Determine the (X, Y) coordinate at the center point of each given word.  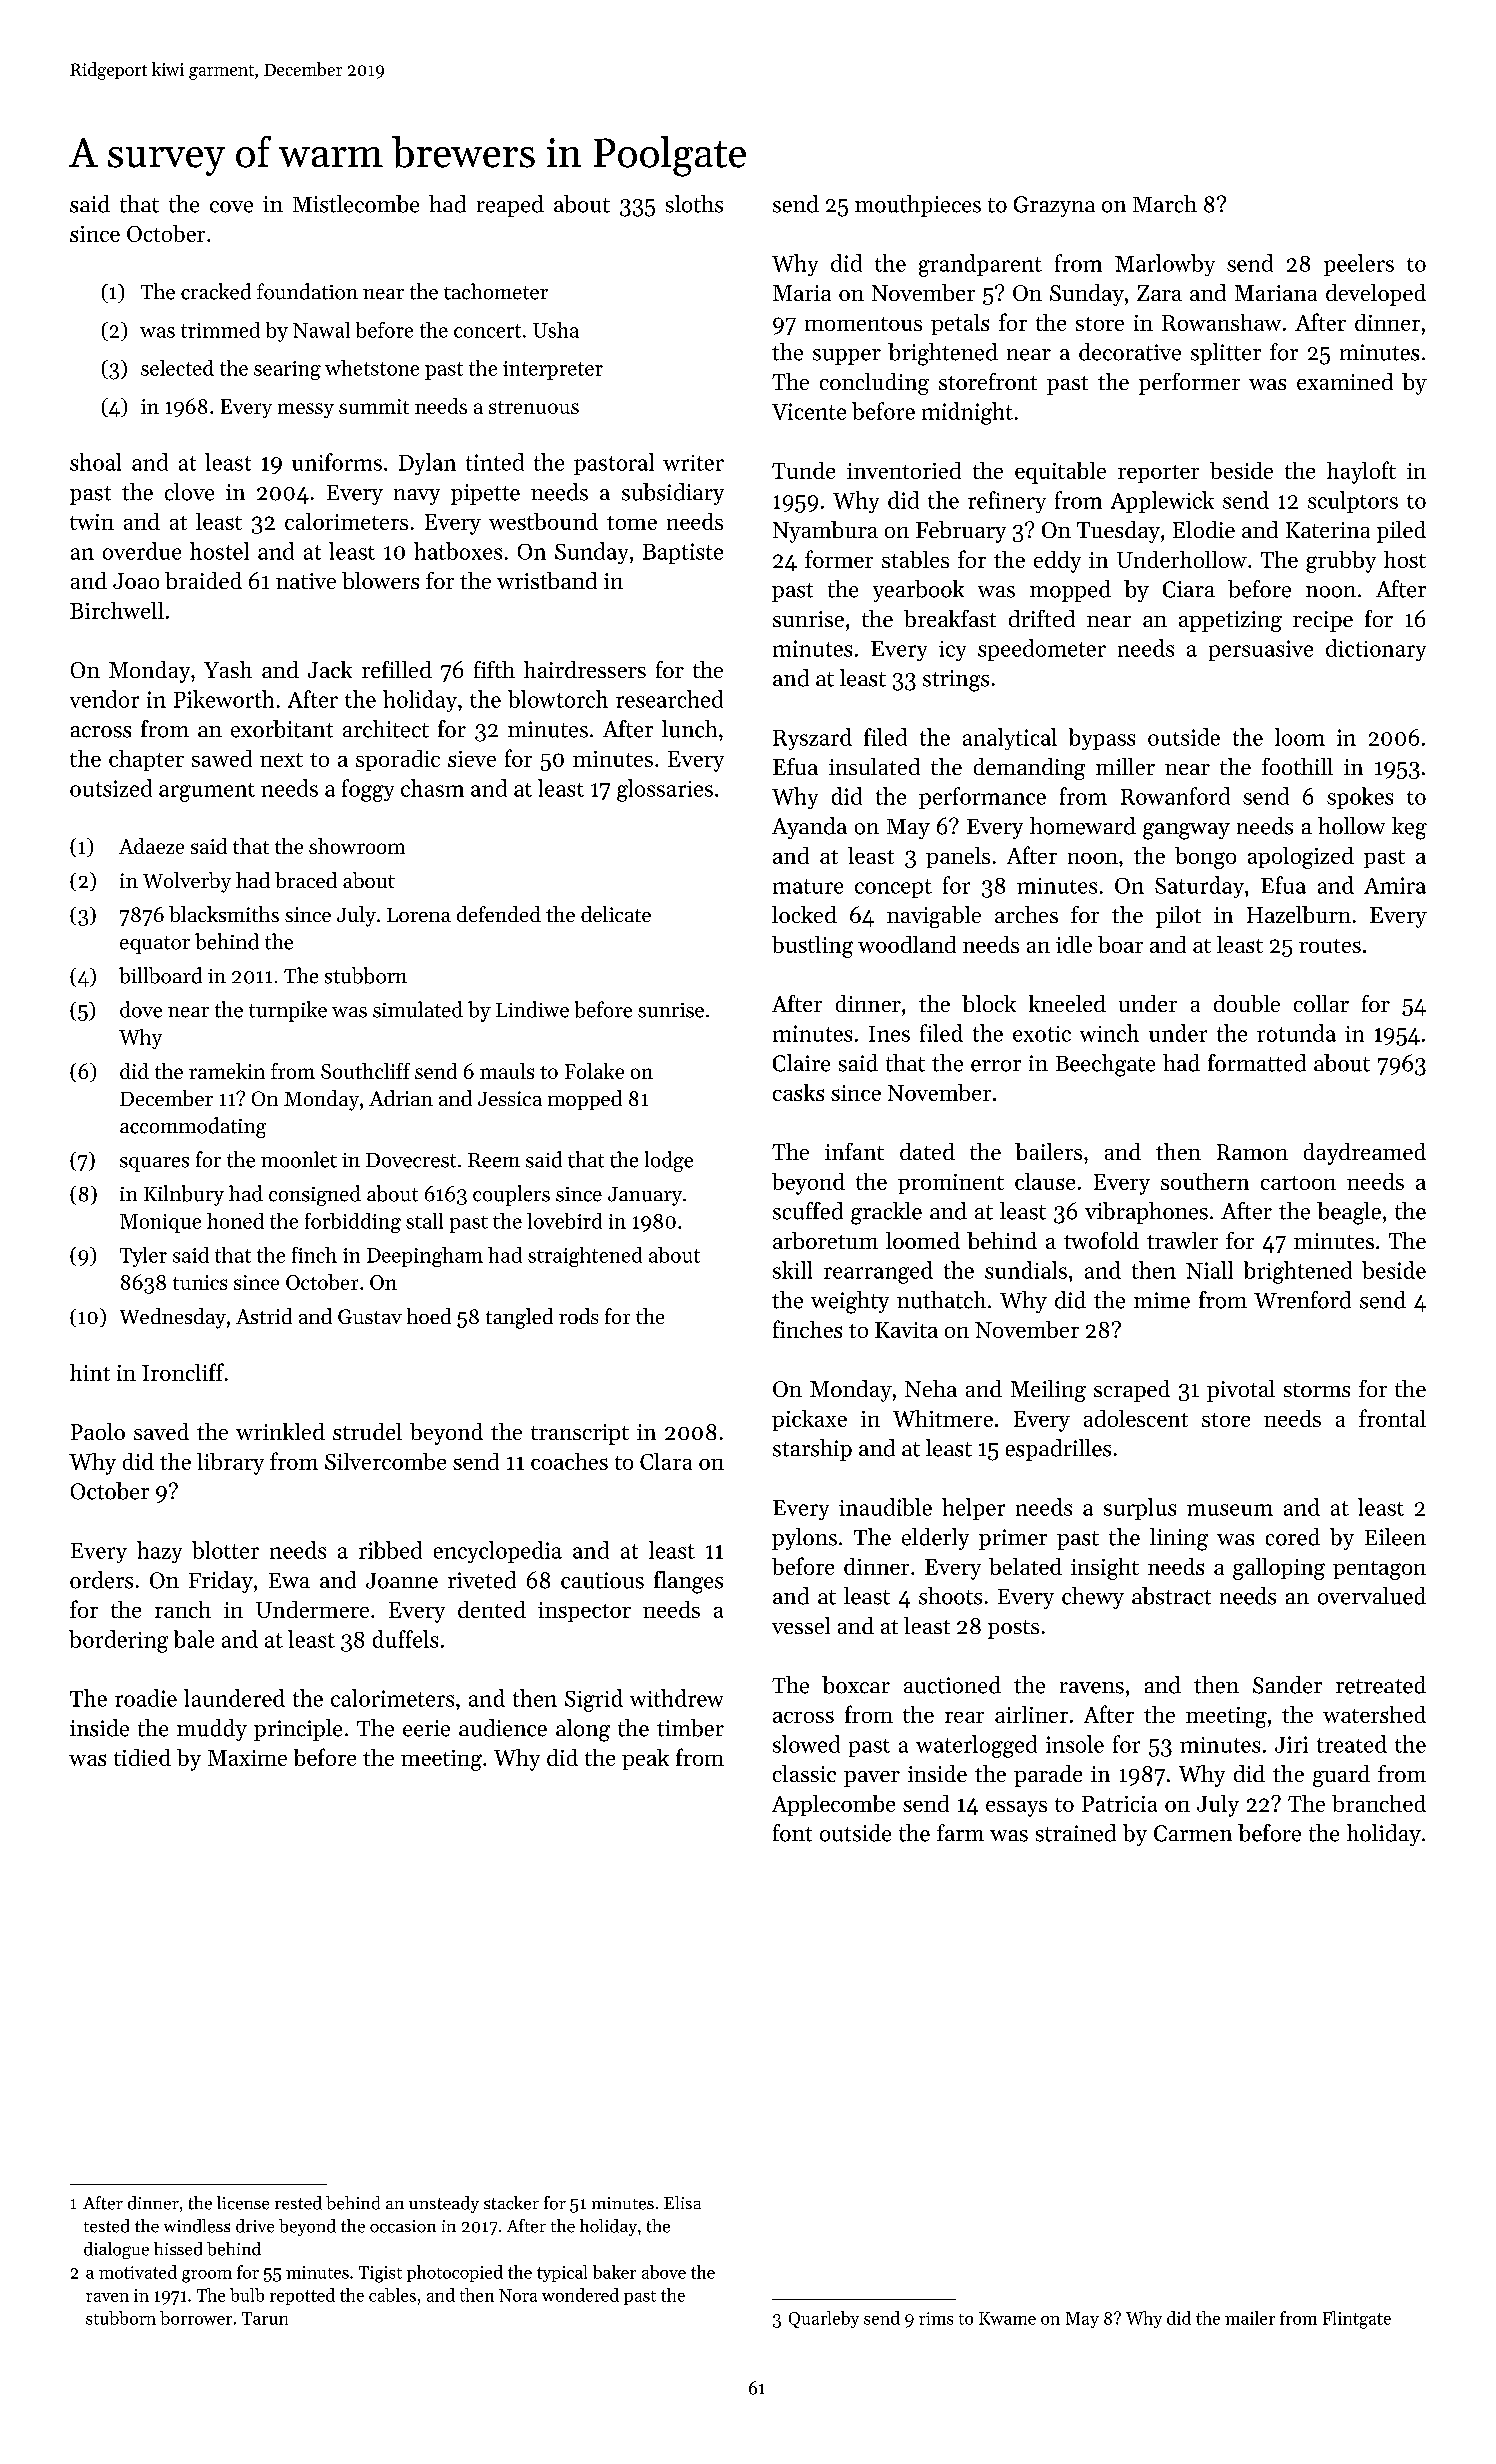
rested (298, 2203)
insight (1105, 1569)
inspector (584, 1612)
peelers (1359, 265)
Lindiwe (532, 1009)
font (792, 1833)
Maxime (247, 1758)
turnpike (288, 1011)
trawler (1182, 1240)
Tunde (803, 470)
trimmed (220, 330)
